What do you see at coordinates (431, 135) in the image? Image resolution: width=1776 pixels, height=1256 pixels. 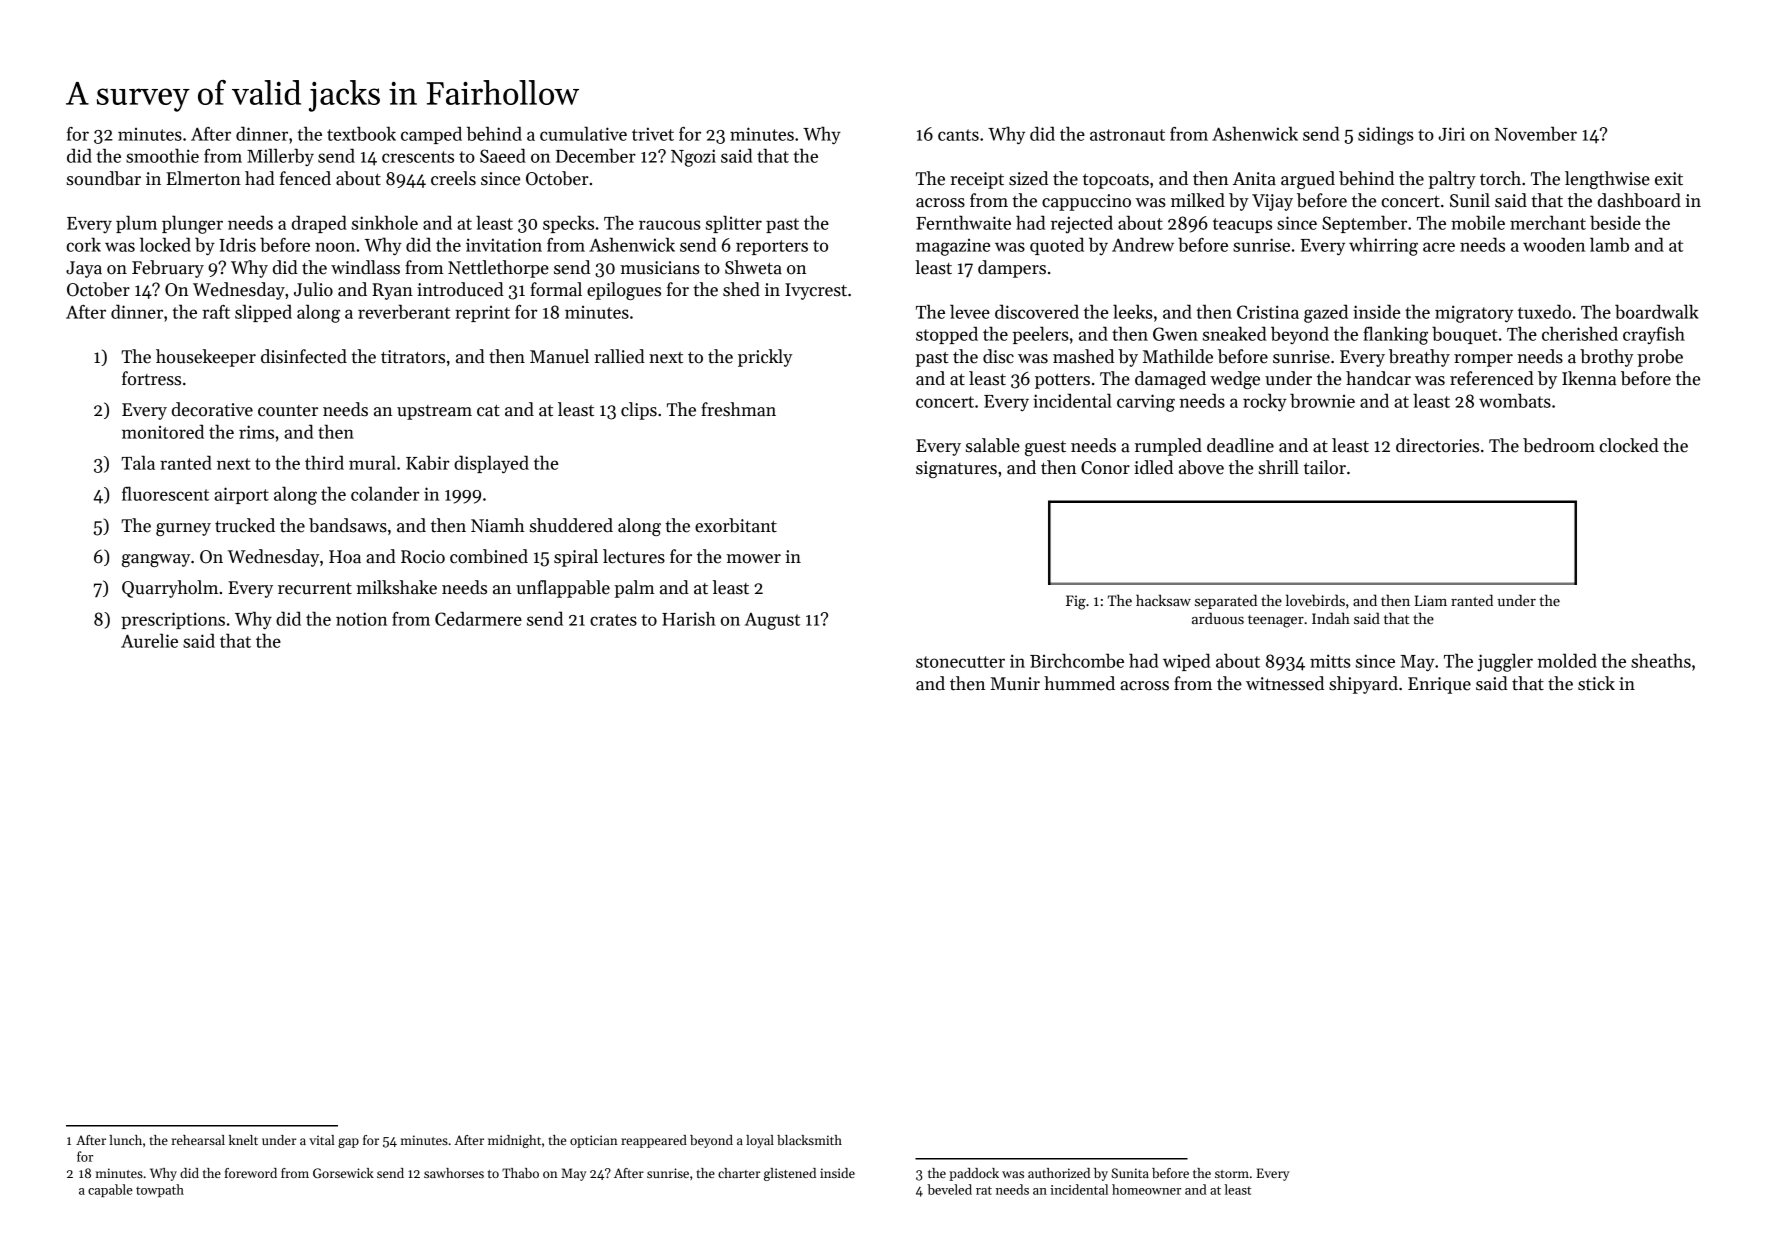 I see `camped` at bounding box center [431, 135].
